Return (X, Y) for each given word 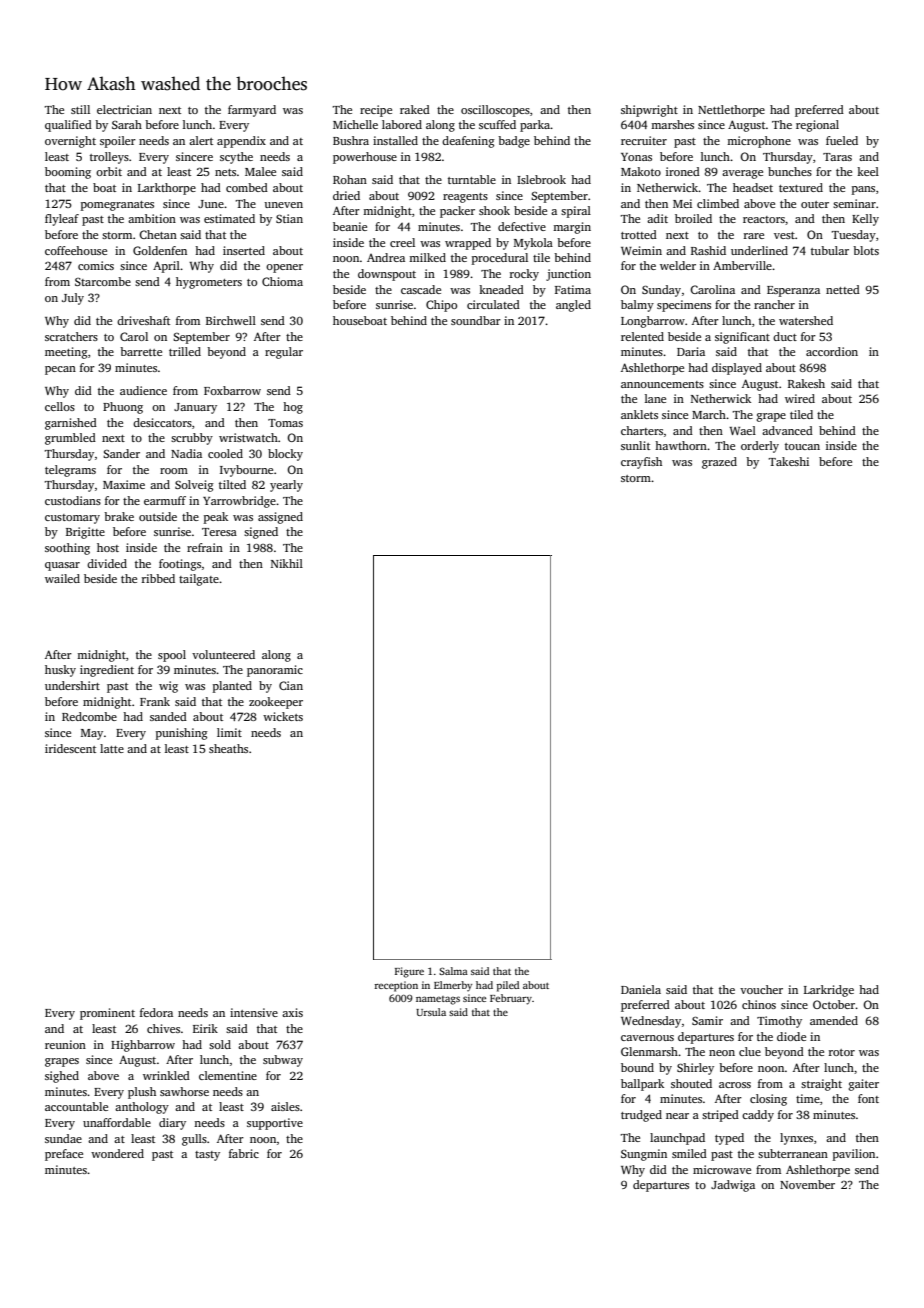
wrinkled (166, 1075)
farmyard (252, 111)
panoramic (275, 671)
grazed (719, 463)
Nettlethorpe (731, 111)
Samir (707, 1020)
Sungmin (644, 1155)
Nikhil (287, 563)
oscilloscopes (495, 111)
